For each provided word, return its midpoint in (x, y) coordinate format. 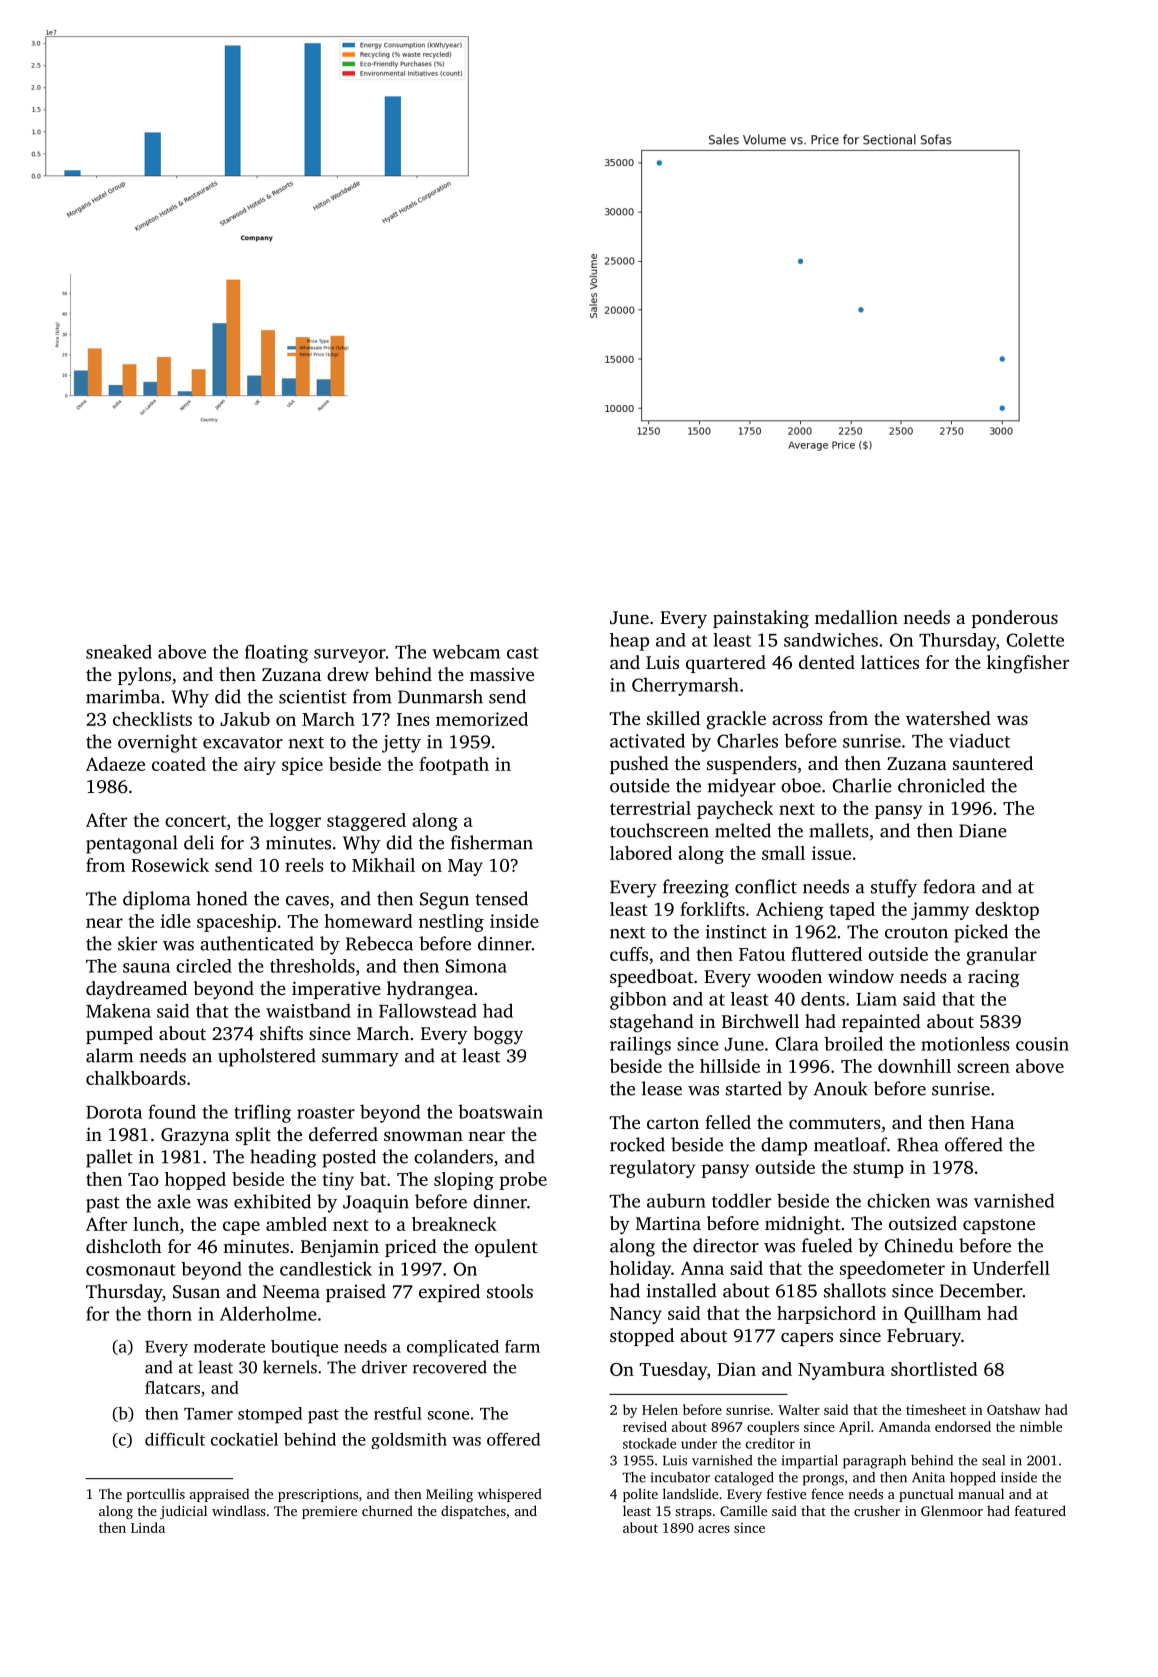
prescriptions (318, 1495)
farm (522, 1346)
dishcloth (124, 1246)
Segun (444, 901)
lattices (890, 662)
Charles (747, 740)
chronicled (941, 785)
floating (276, 653)
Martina (668, 1223)
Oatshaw (1013, 1409)
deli (199, 842)
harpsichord (826, 1315)
